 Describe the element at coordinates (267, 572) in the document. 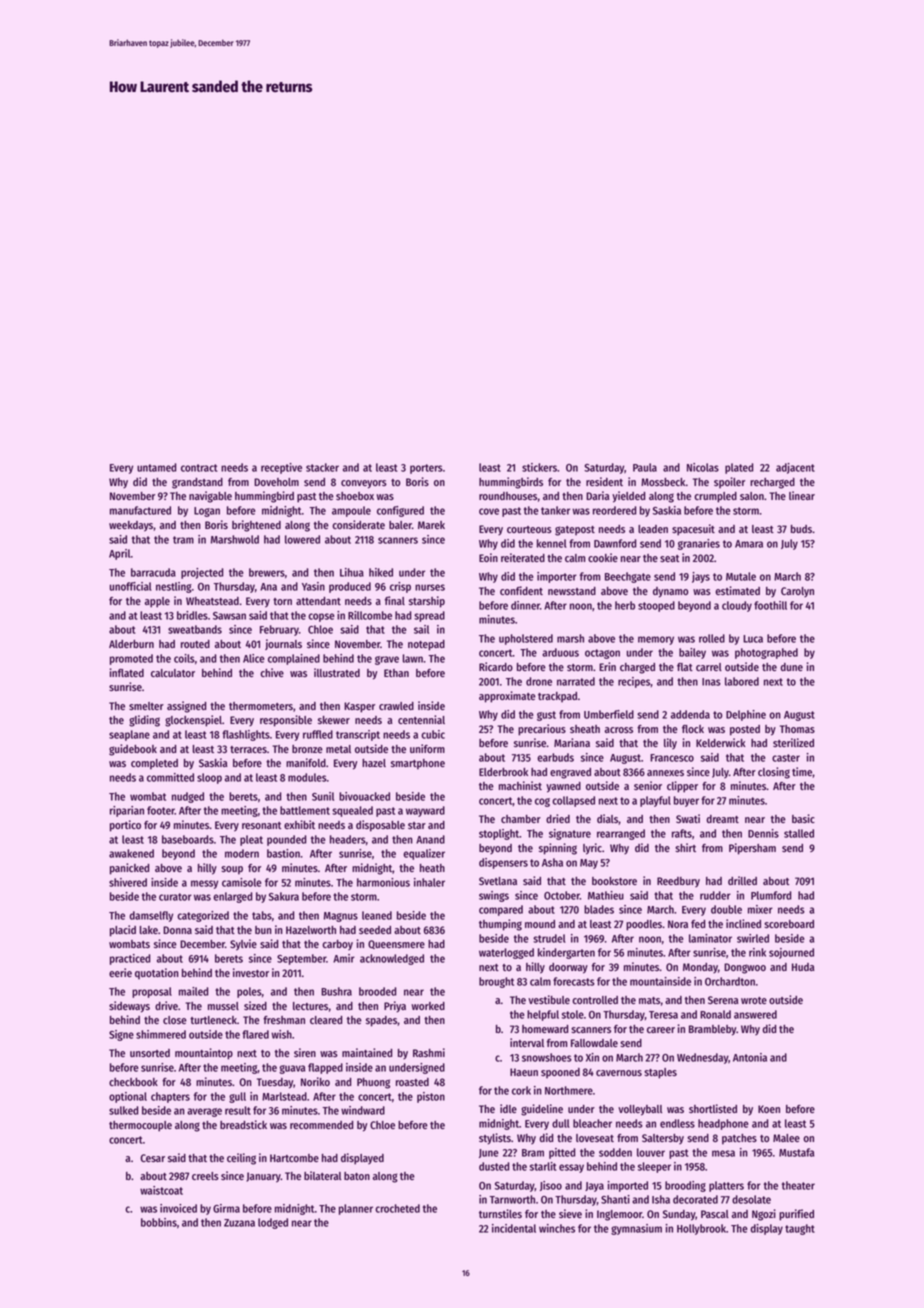

I see `brewers` at that location.
